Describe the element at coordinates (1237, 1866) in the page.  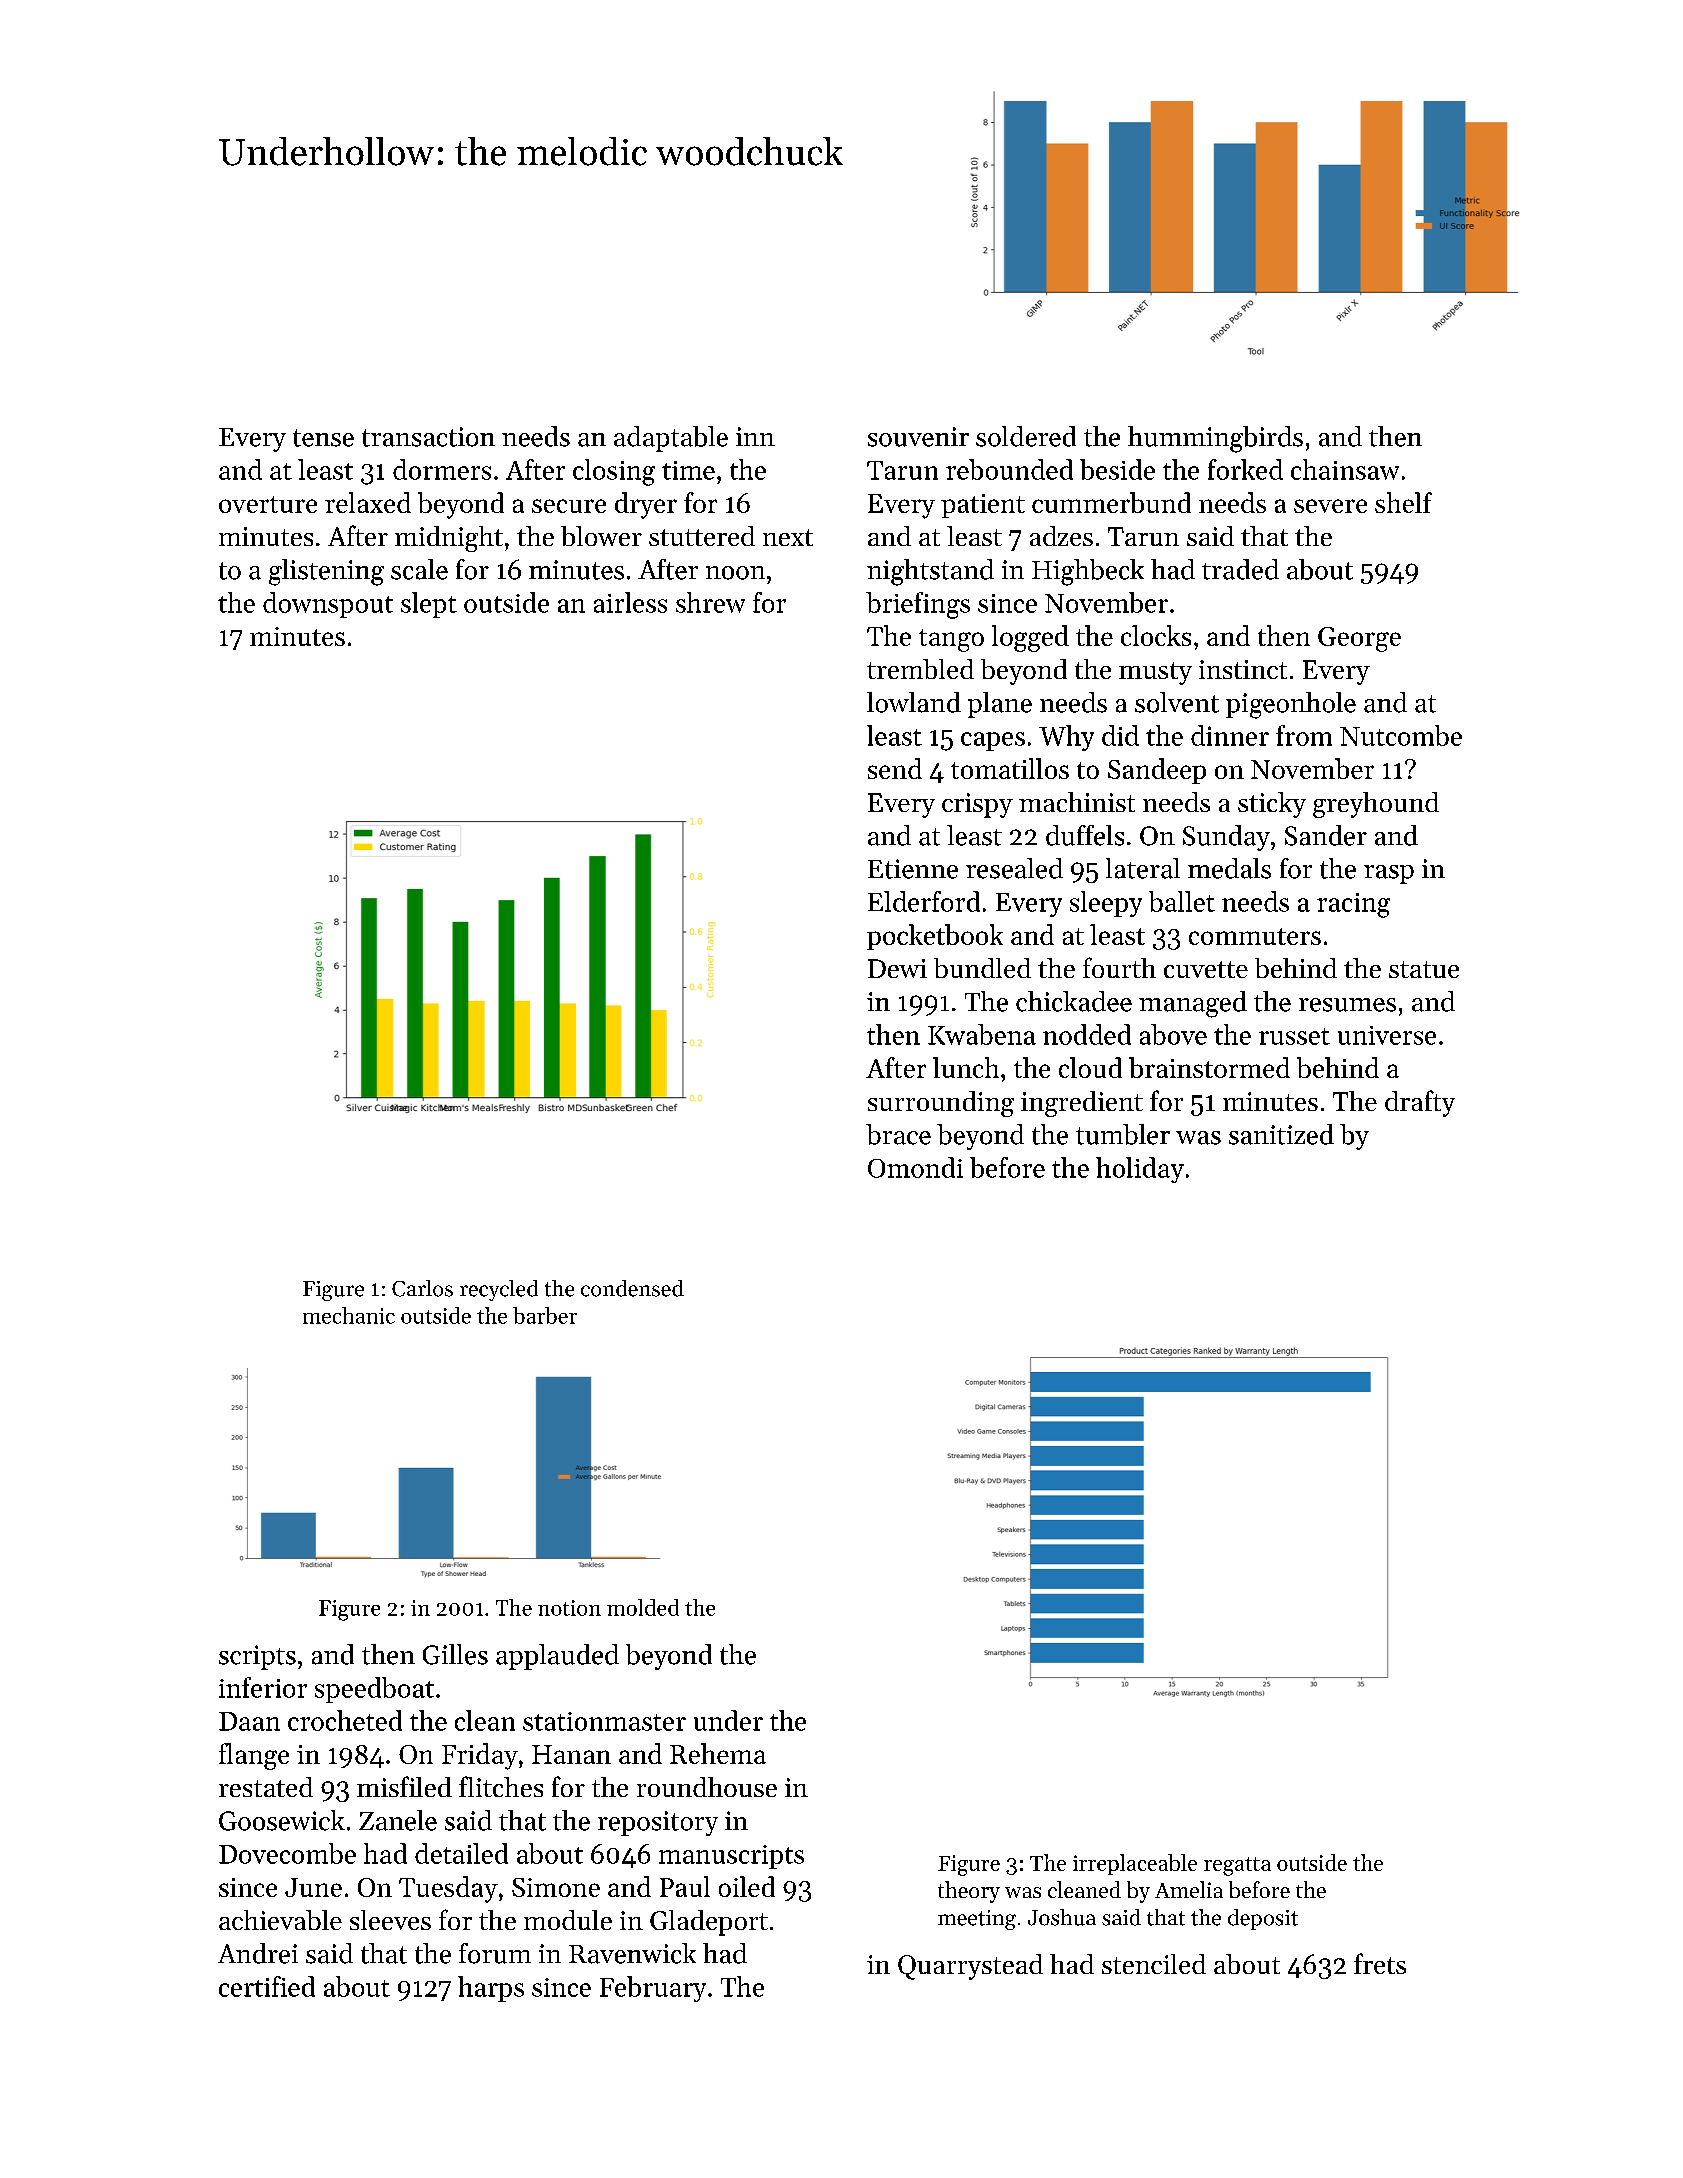
I see `regatta` at that location.
